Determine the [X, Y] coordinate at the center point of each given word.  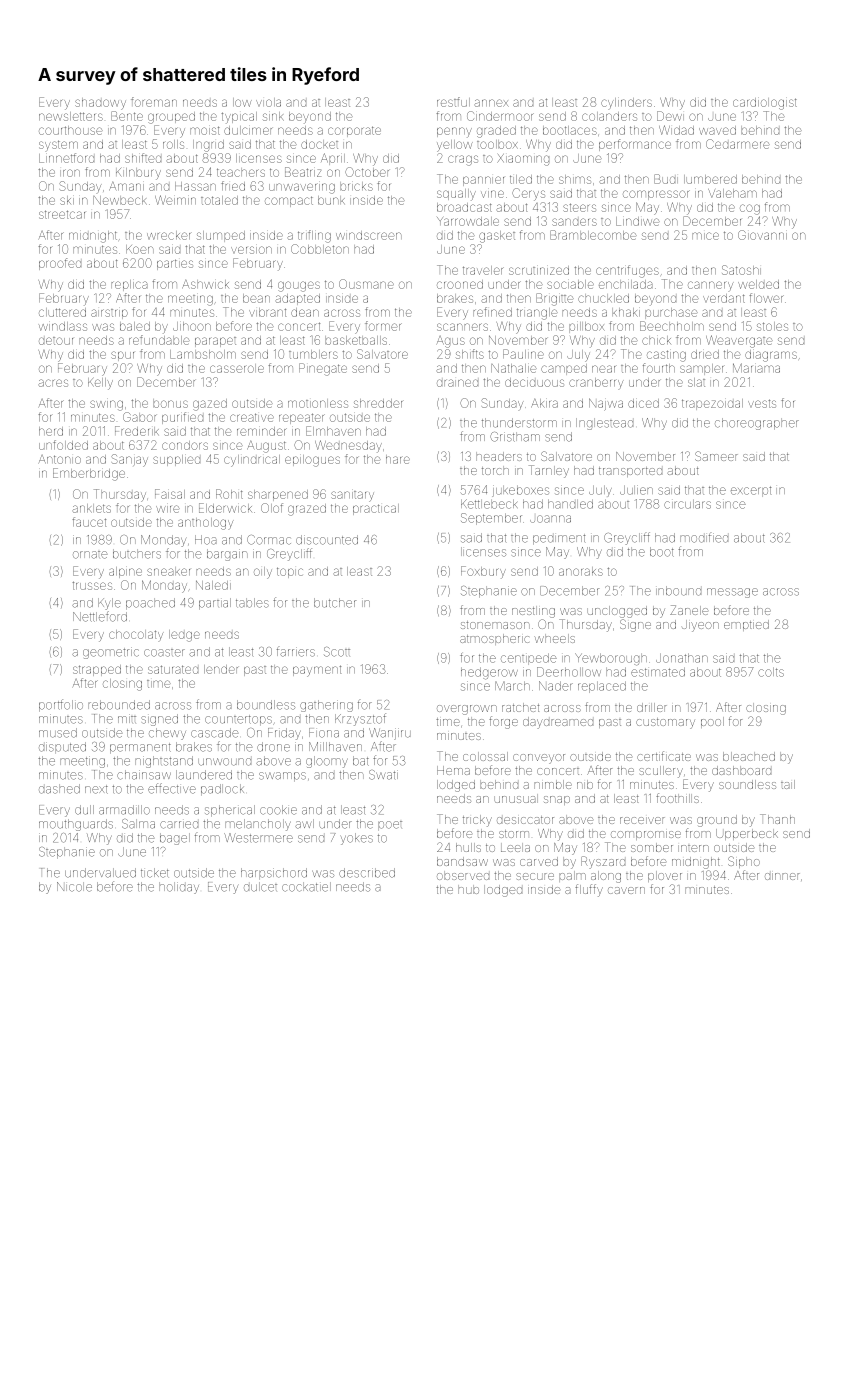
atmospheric [494, 639]
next [96, 789]
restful [453, 102]
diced [643, 403]
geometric [111, 653]
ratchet [520, 707]
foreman [154, 102]
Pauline [523, 354]
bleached [749, 756]
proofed [60, 264]
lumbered [710, 179]
